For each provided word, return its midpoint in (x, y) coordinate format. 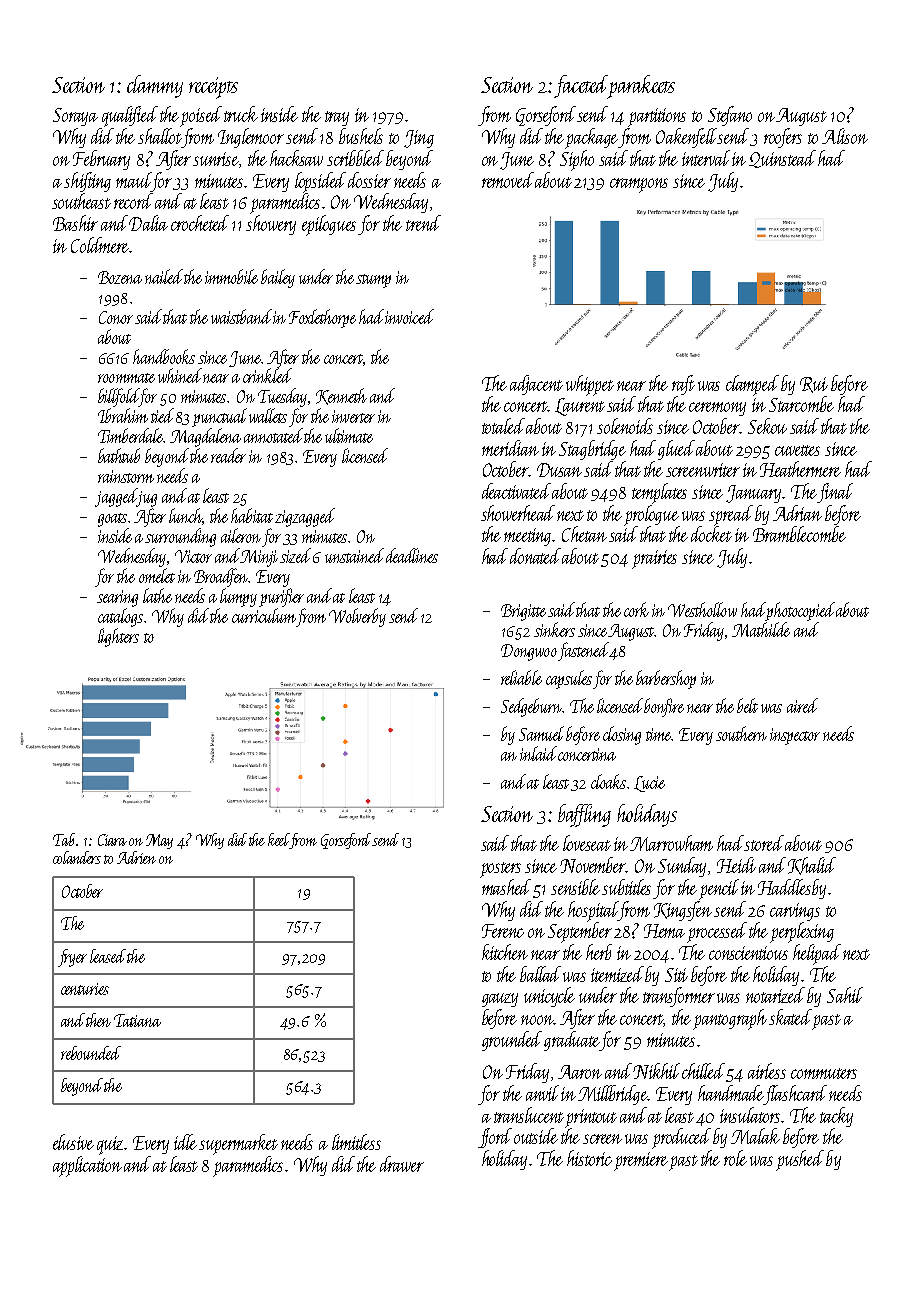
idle (185, 1142)
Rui (814, 385)
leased (108, 956)
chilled (703, 1071)
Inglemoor (251, 138)
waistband (241, 316)
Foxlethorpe (322, 318)
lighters (118, 637)
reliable (521, 677)
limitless (356, 1142)
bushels (361, 136)
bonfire (664, 707)
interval (706, 158)
